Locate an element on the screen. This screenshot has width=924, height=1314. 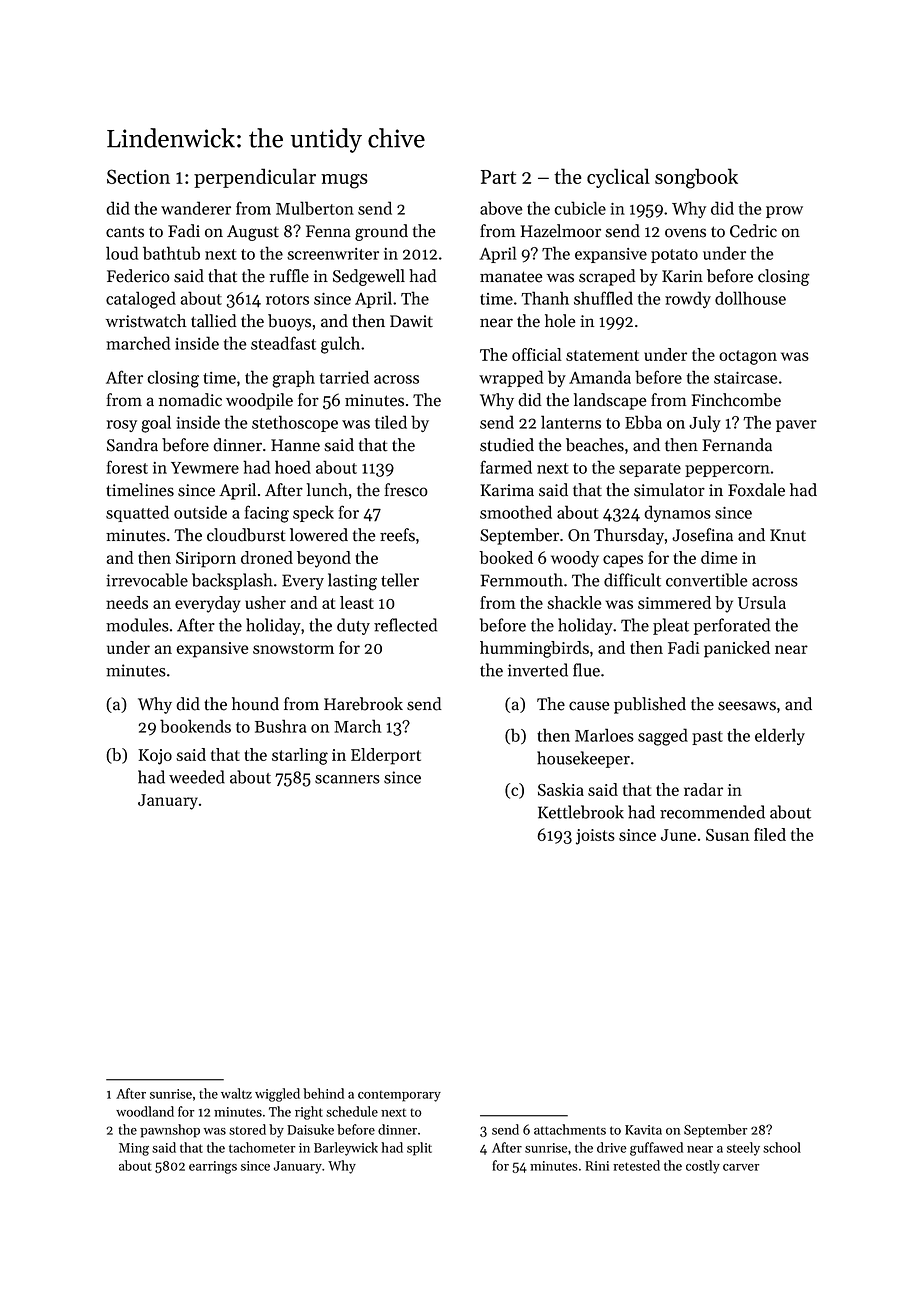
earrings is located at coordinates (213, 1167).
